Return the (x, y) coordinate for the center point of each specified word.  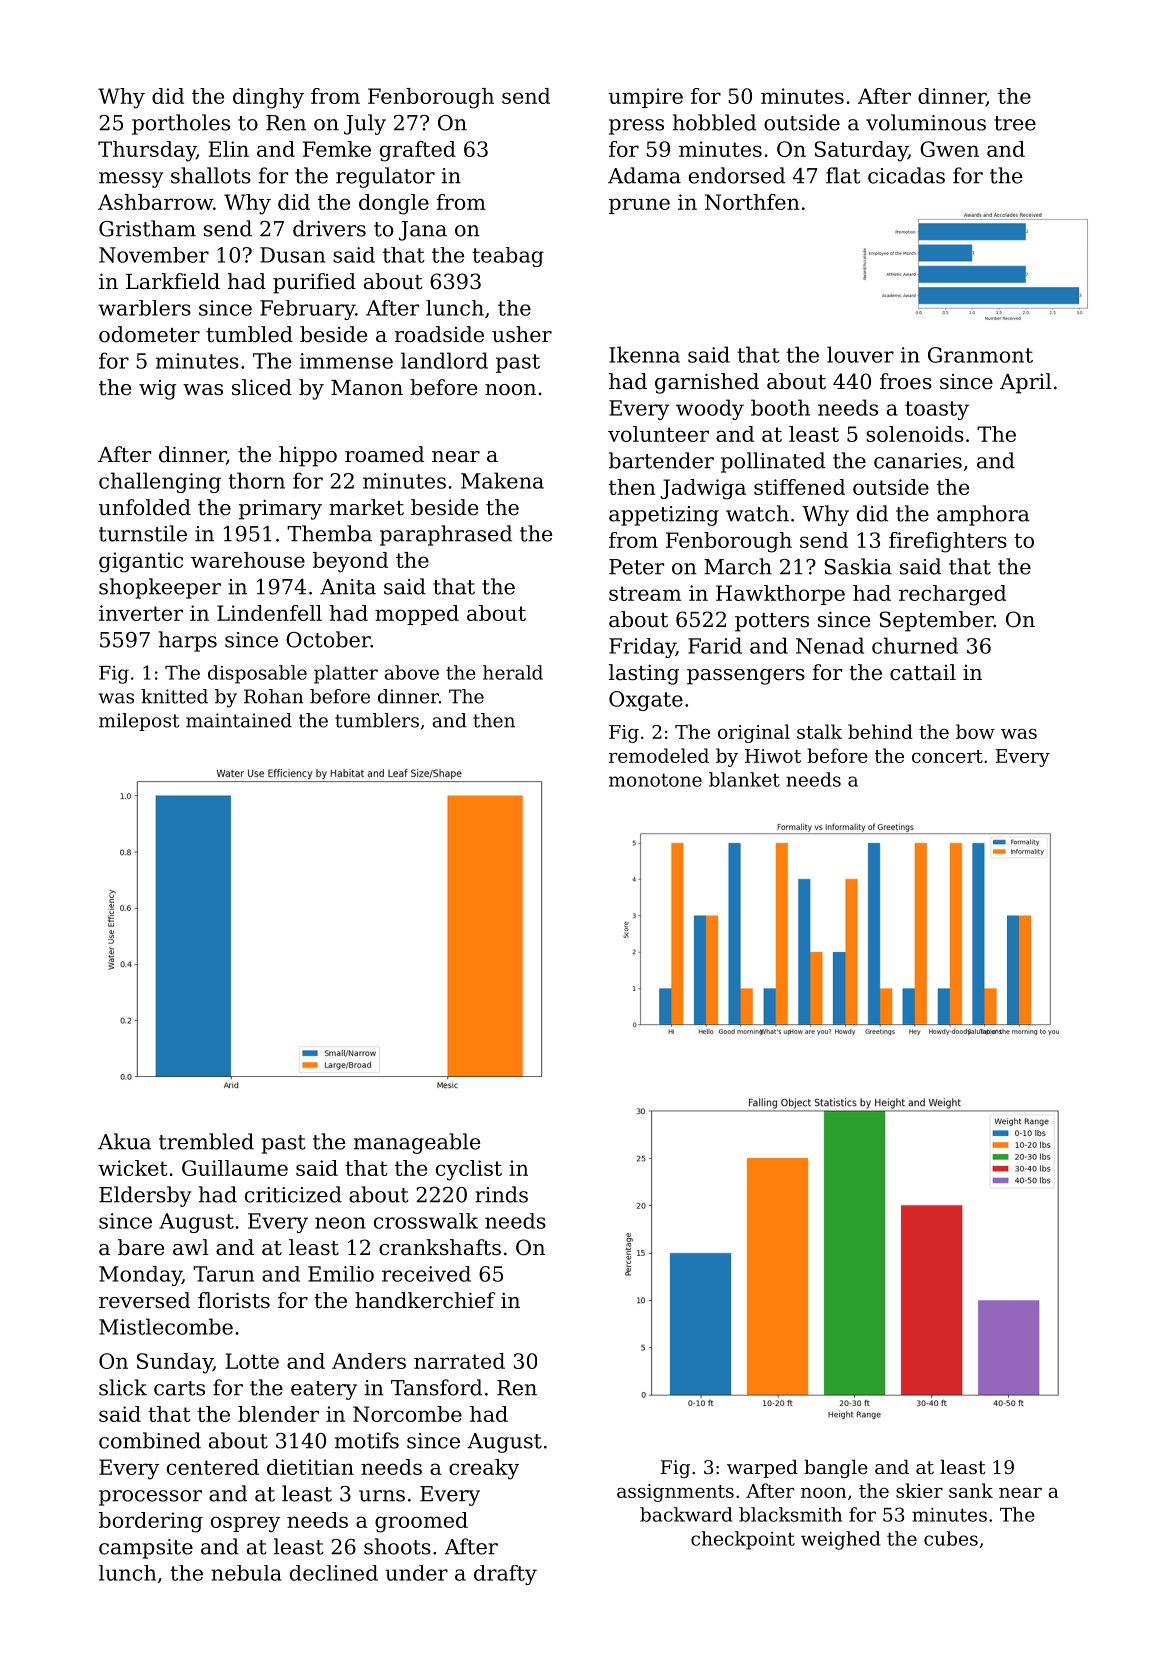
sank (971, 1490)
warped (762, 1468)
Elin (228, 149)
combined (150, 1440)
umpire (646, 98)
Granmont (980, 355)
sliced (262, 387)
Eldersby (145, 1196)
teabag (508, 257)
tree (1015, 123)
